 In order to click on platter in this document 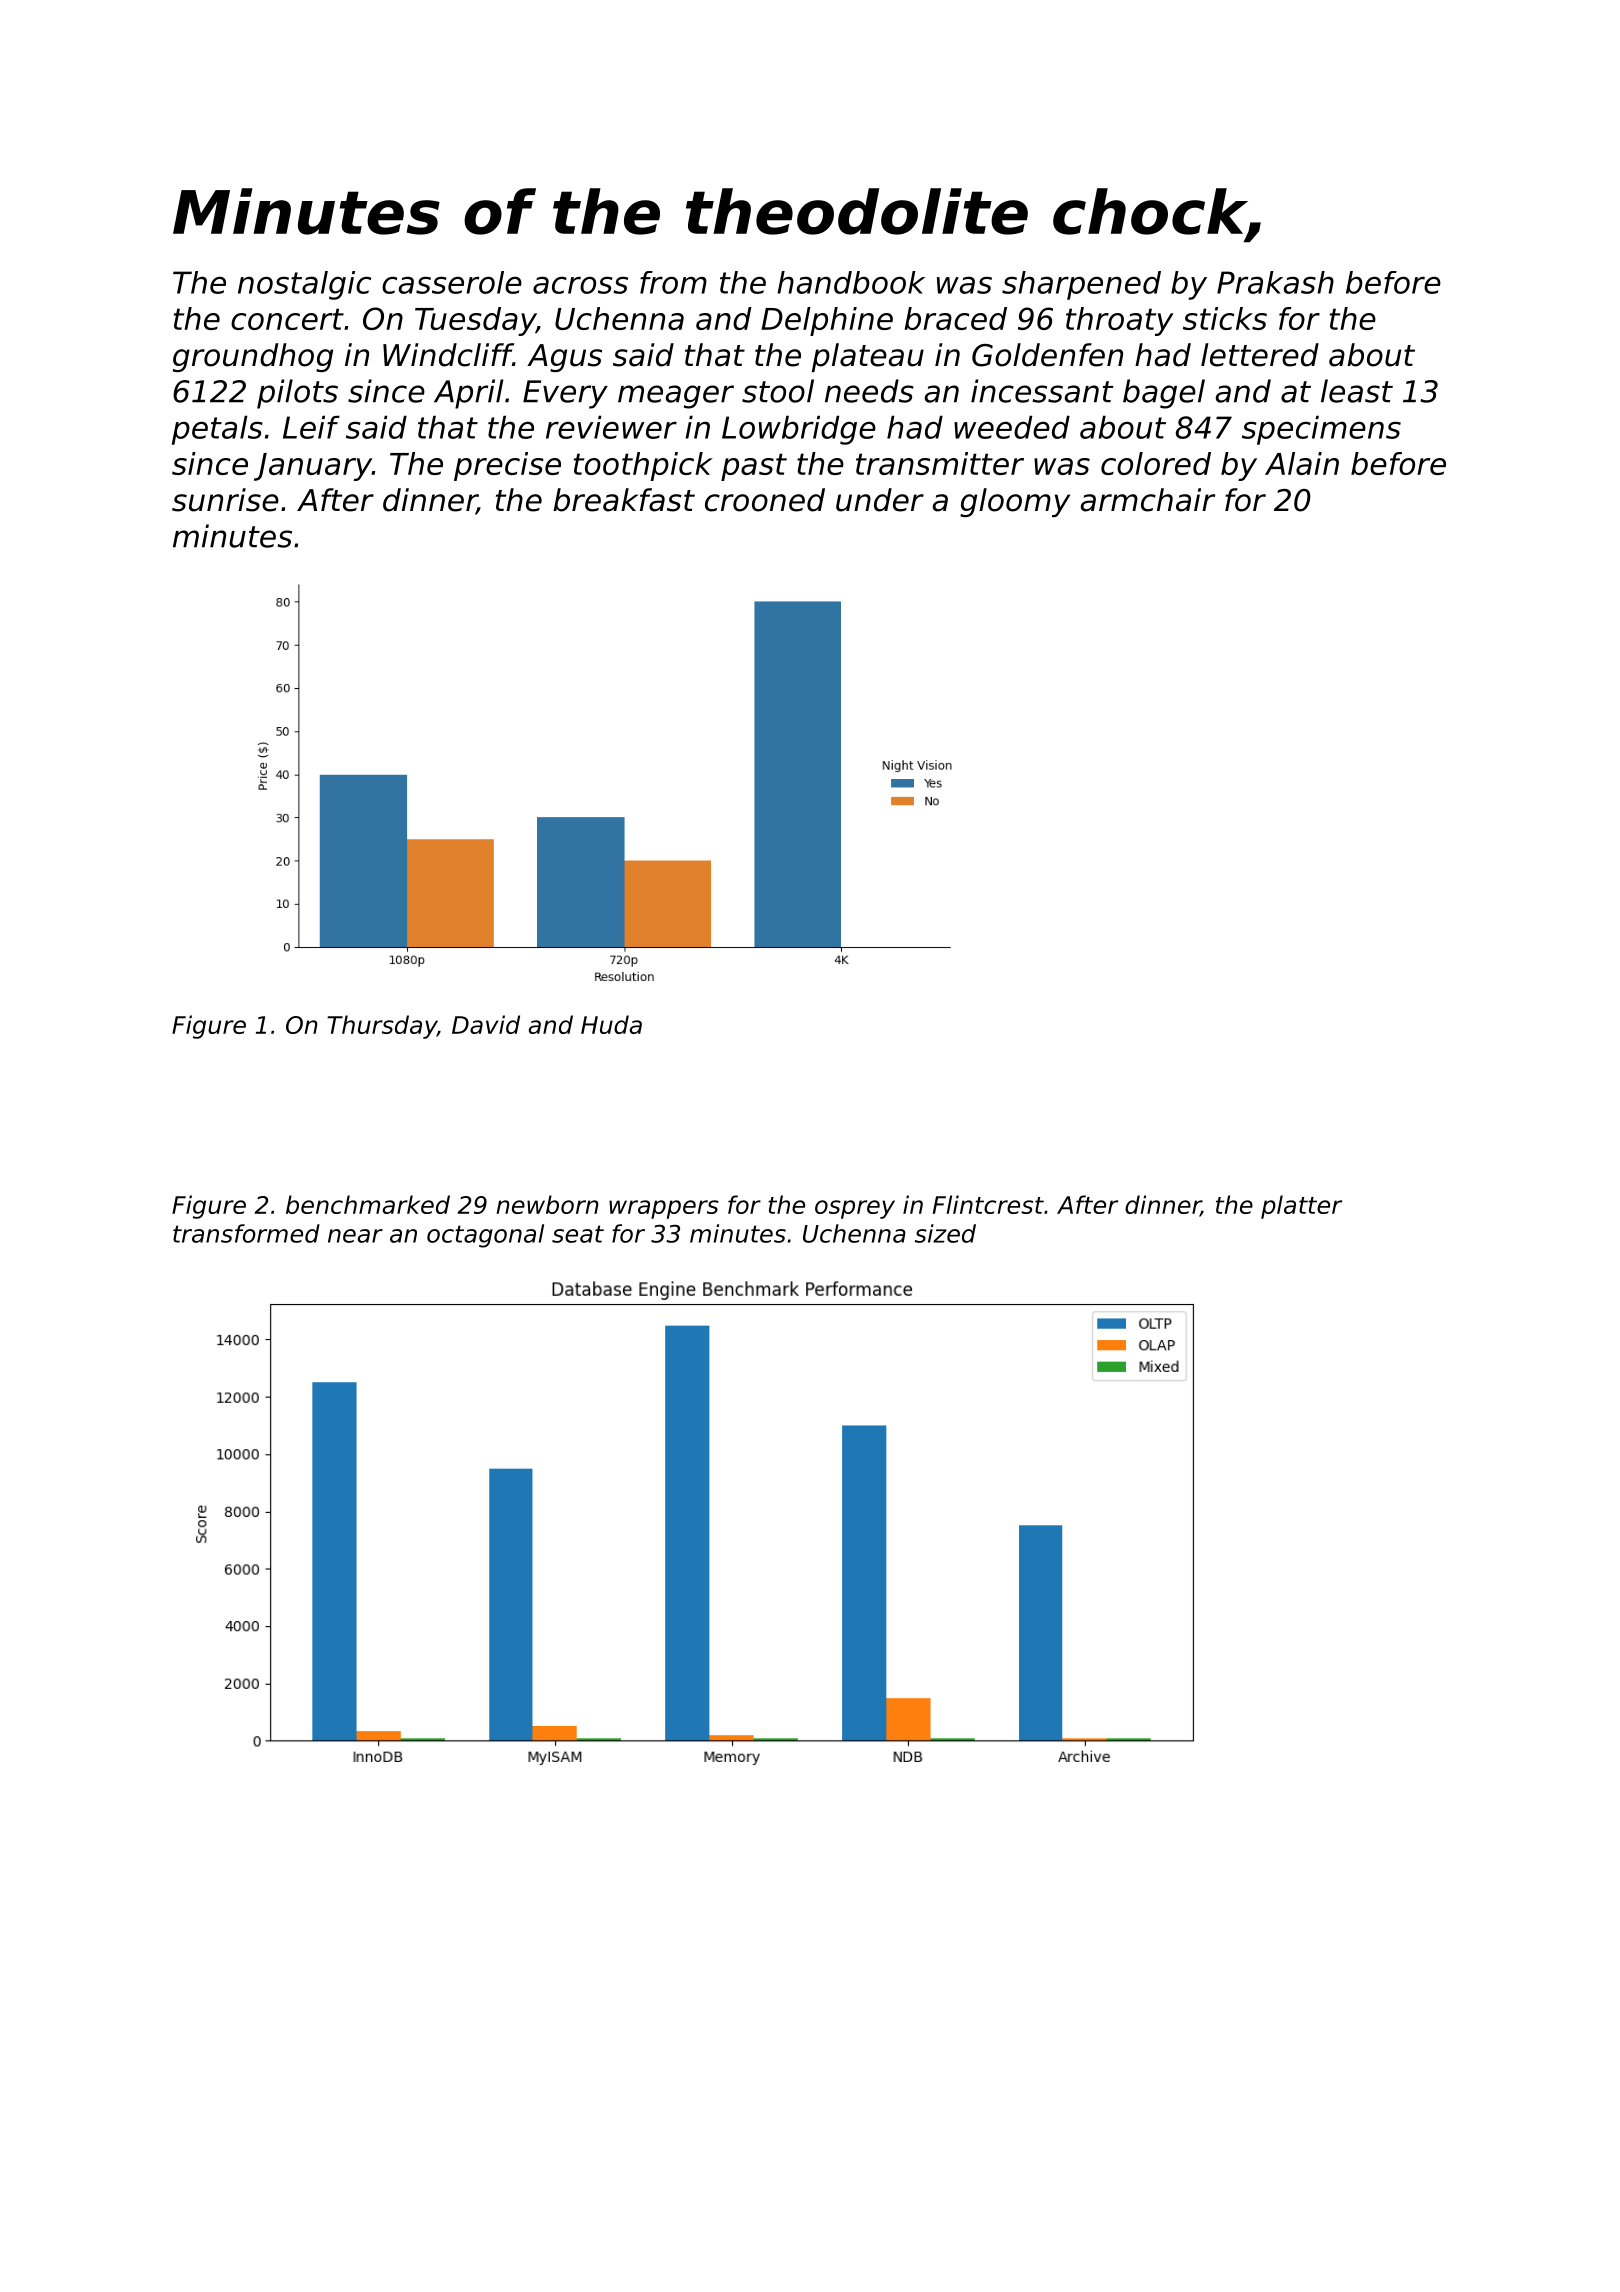, I will do `click(1301, 1207)`.
